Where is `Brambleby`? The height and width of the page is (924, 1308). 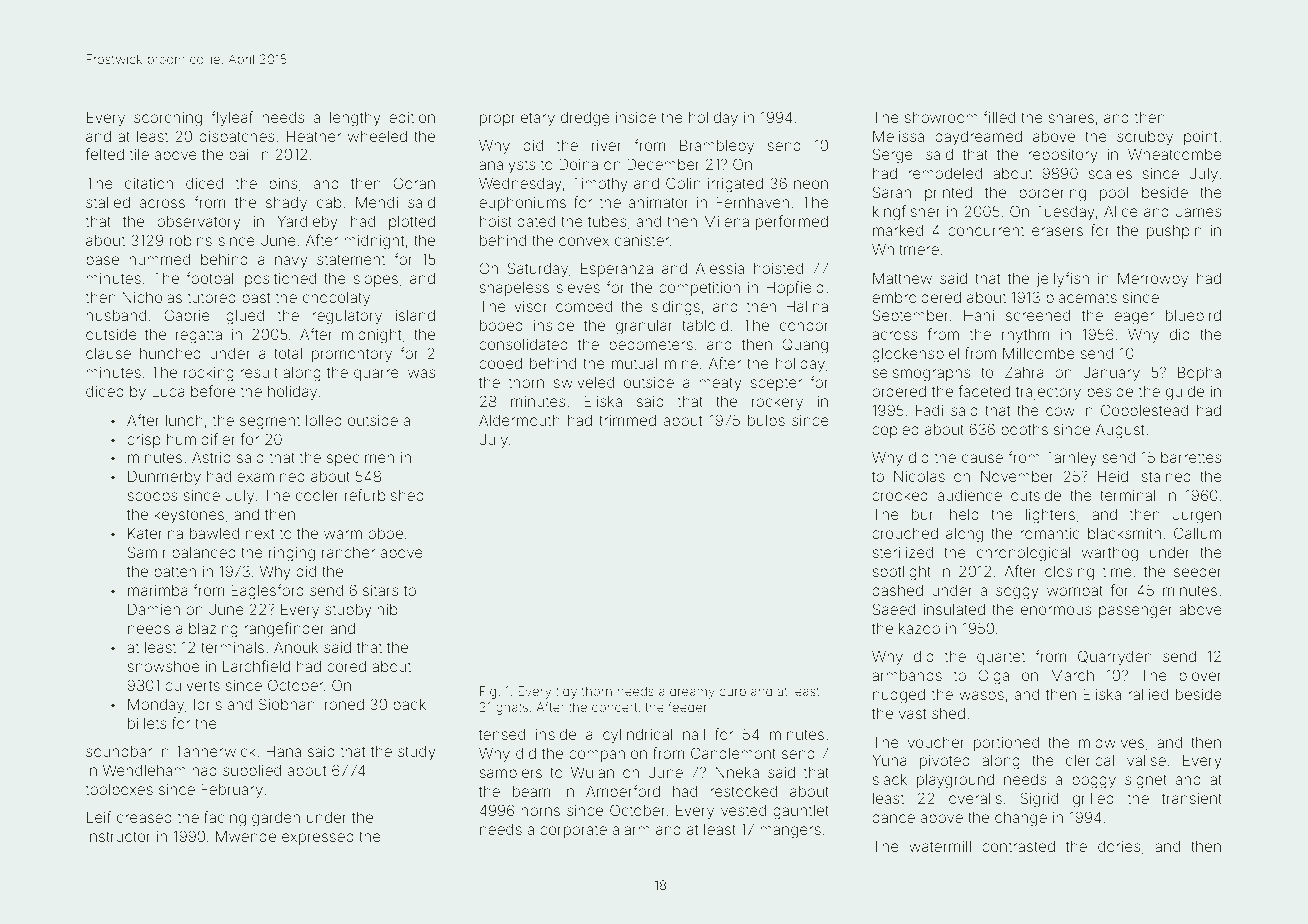
Brambleby is located at coordinates (717, 146).
